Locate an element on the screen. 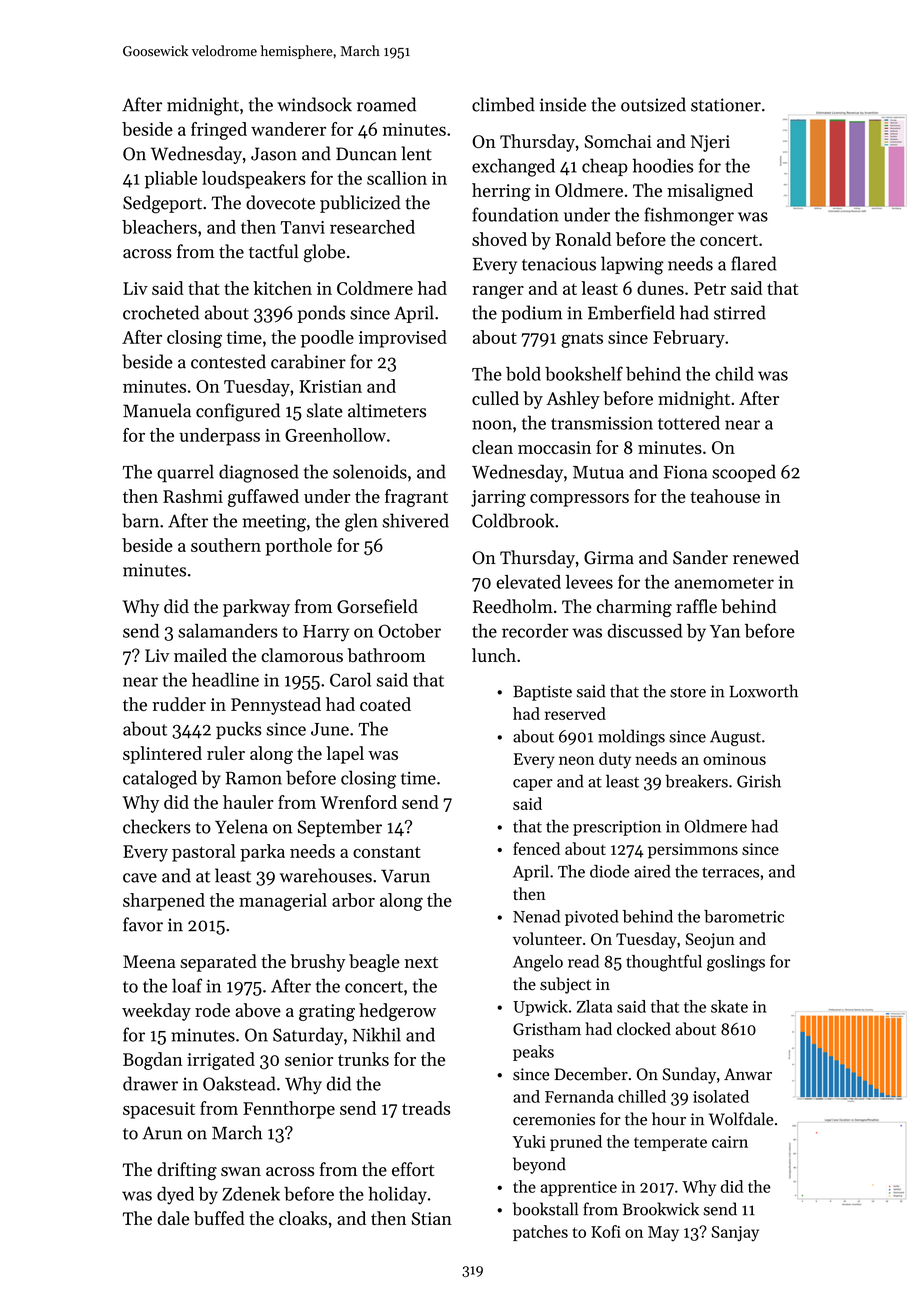 This screenshot has width=924, height=1308. recorder is located at coordinates (535, 631).
